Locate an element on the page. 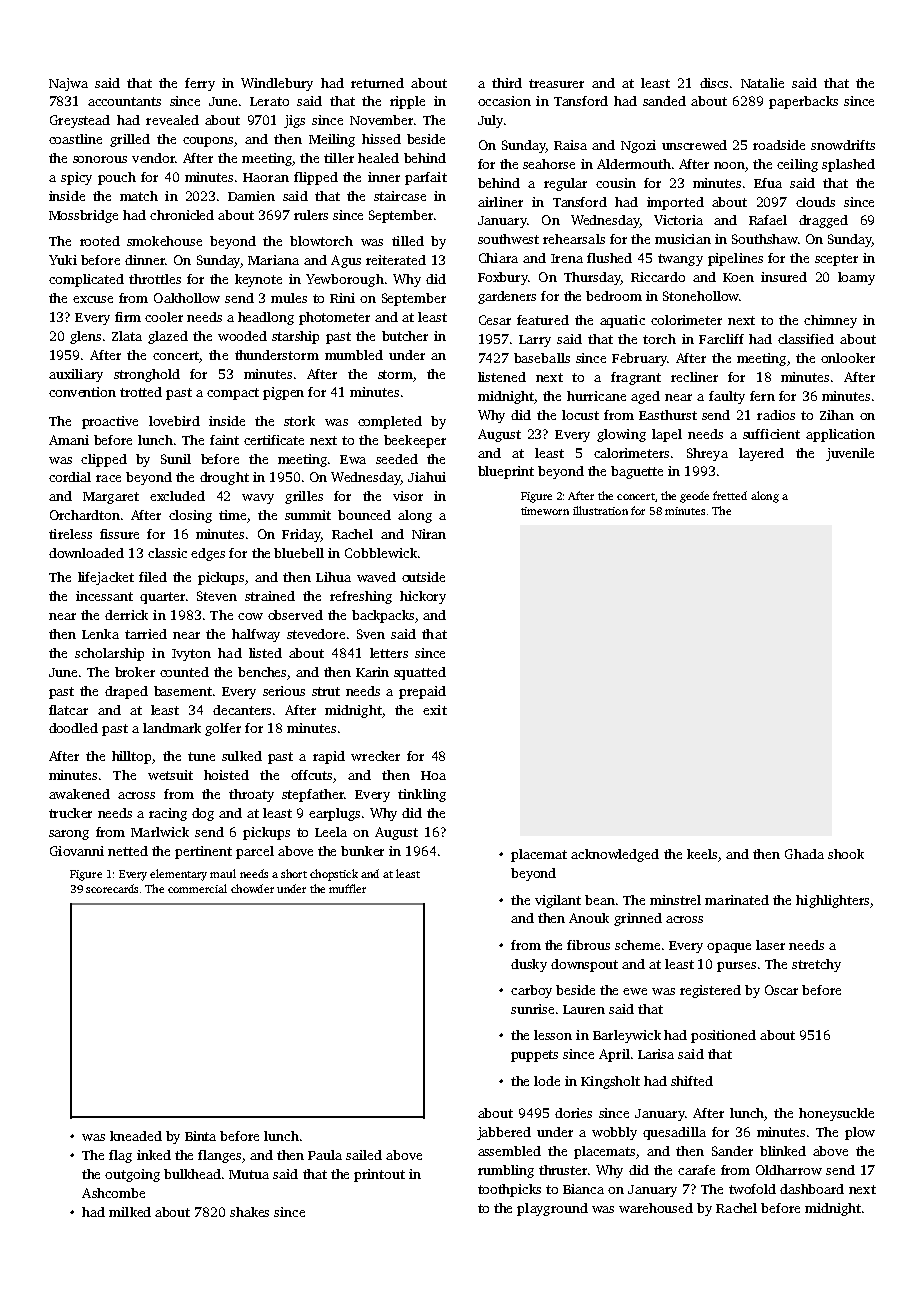 Image resolution: width=924 pixels, height=1308 pixels. Hoa is located at coordinates (433, 775).
